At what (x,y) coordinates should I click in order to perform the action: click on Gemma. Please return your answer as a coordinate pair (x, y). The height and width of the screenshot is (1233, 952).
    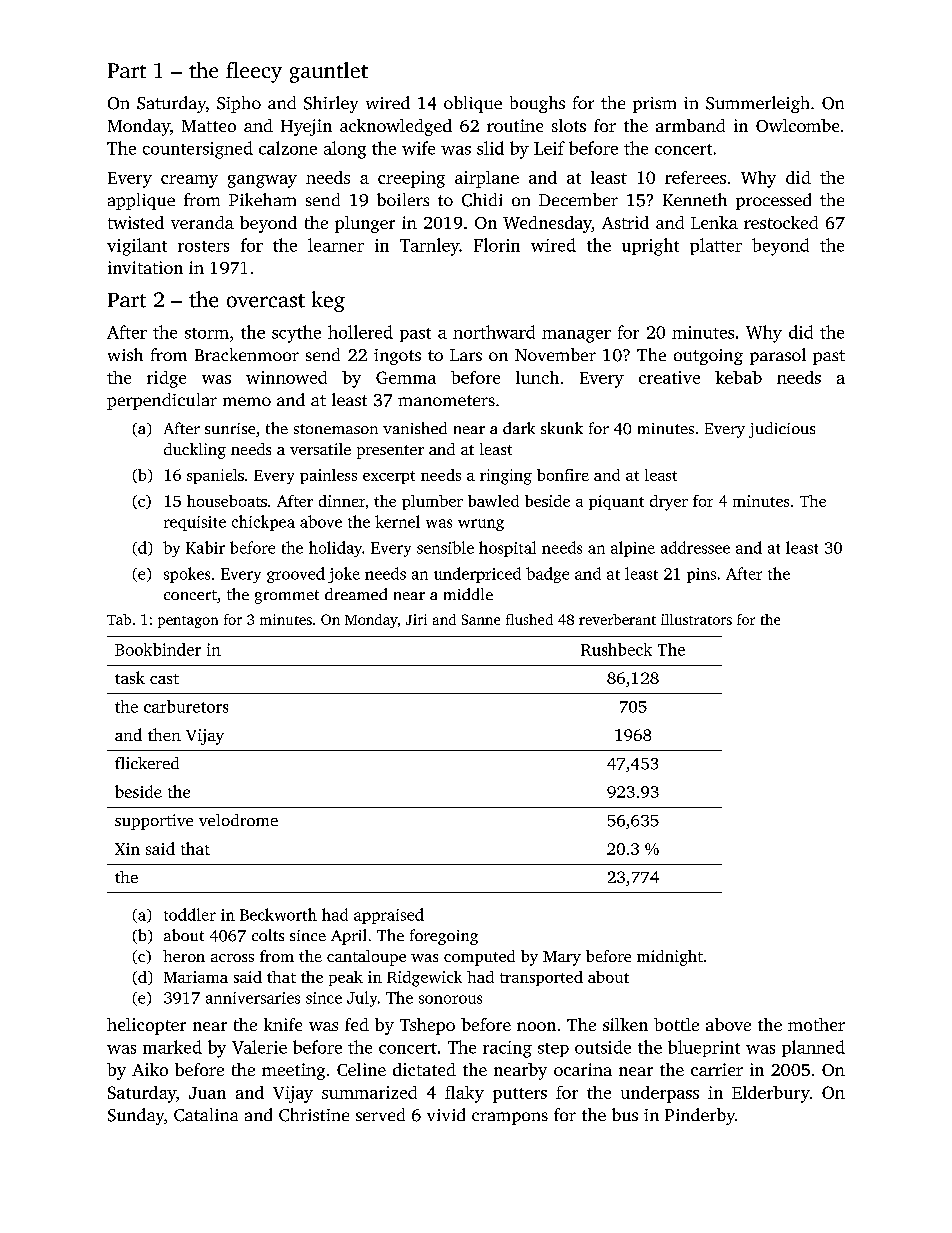
    Looking at the image, I should click on (406, 377).
